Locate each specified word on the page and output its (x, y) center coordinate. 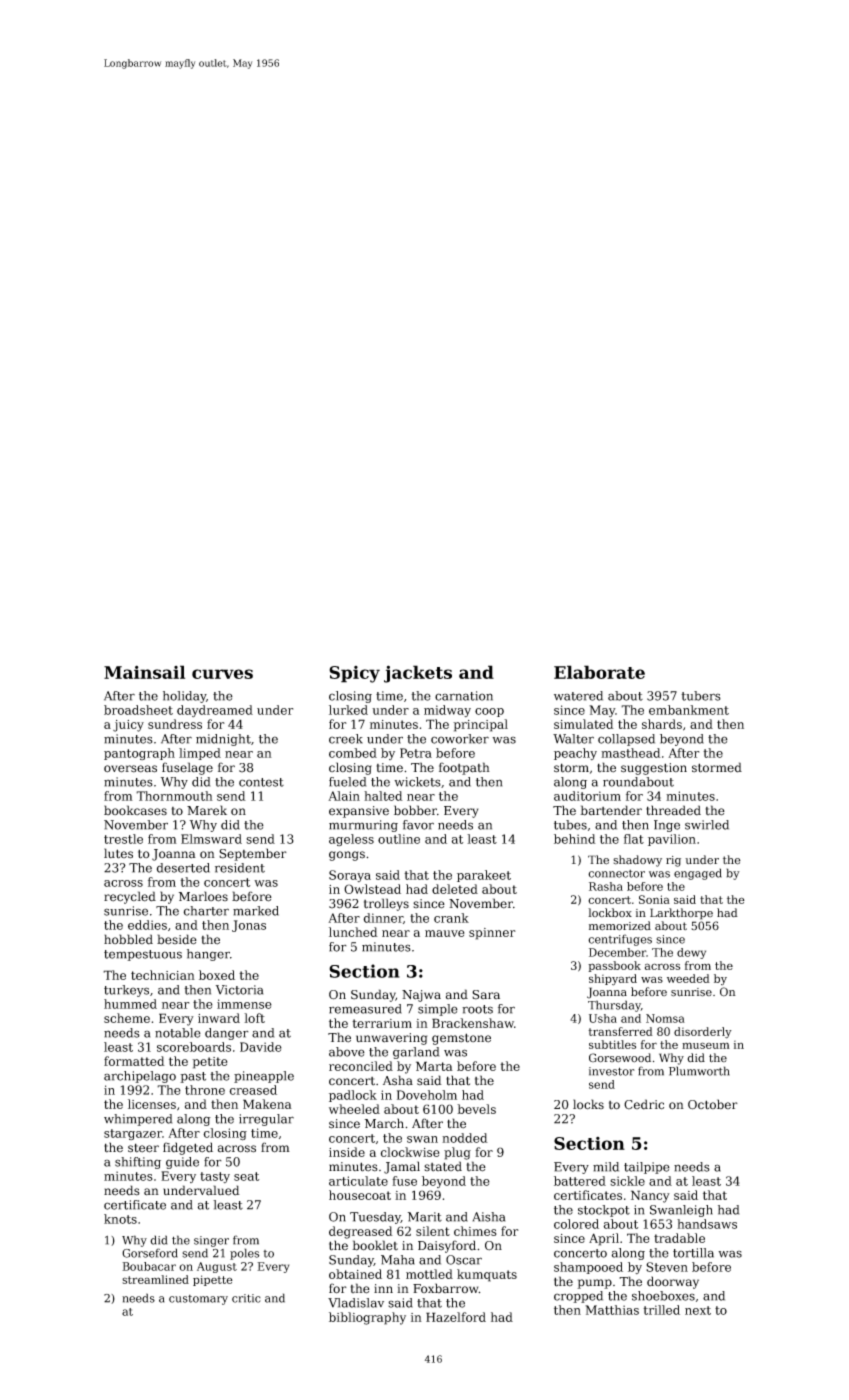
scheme (127, 1018)
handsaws (707, 1224)
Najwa (421, 996)
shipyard (613, 980)
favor (418, 825)
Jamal (402, 1167)
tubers (701, 696)
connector (616, 874)
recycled (130, 897)
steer (143, 1148)
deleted (455, 889)
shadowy (637, 861)
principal (480, 725)
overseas (130, 769)
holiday (184, 697)
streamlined (155, 1279)
